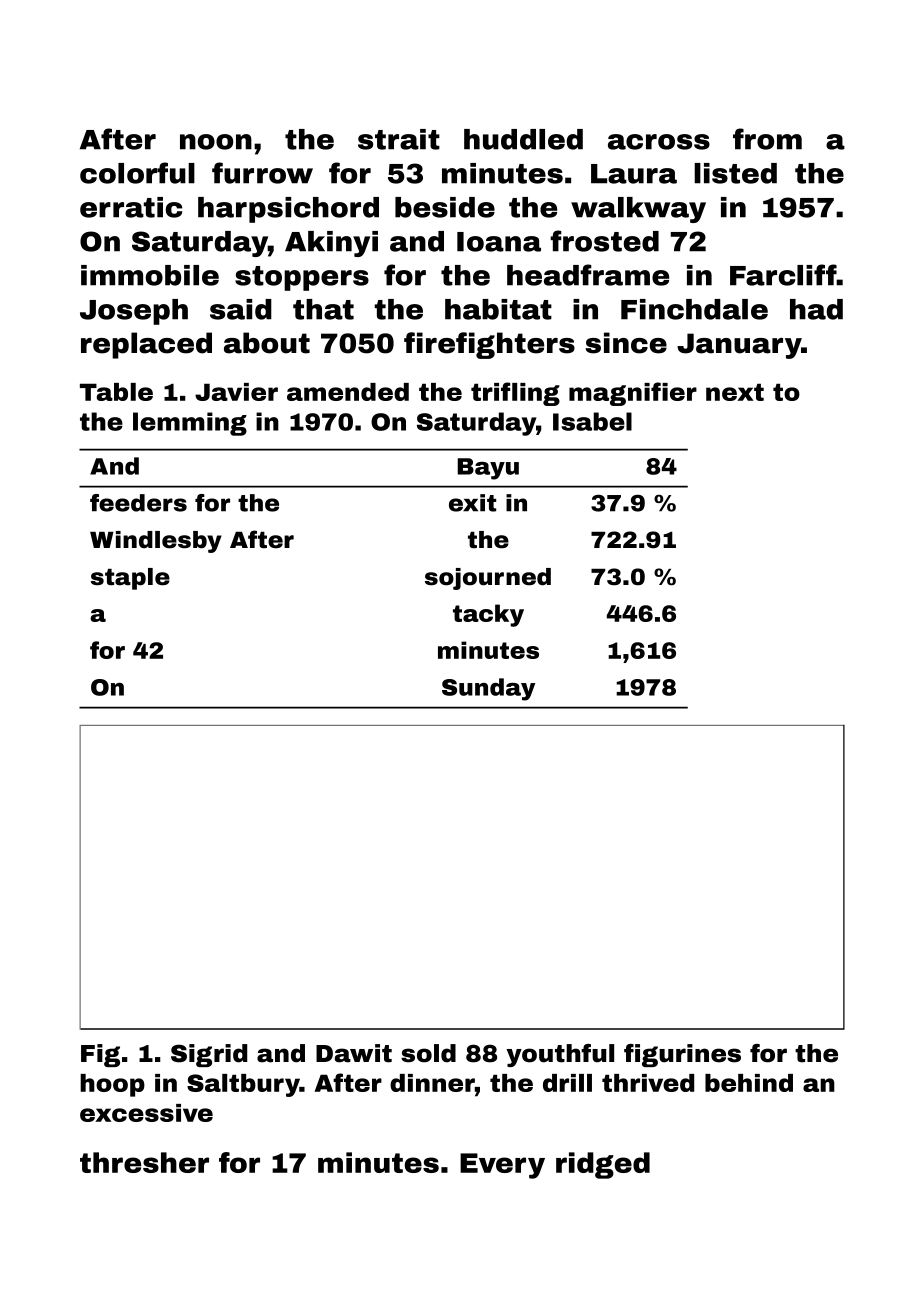  What do you see at coordinates (144, 1162) in the document?
I see `thresher` at bounding box center [144, 1162].
